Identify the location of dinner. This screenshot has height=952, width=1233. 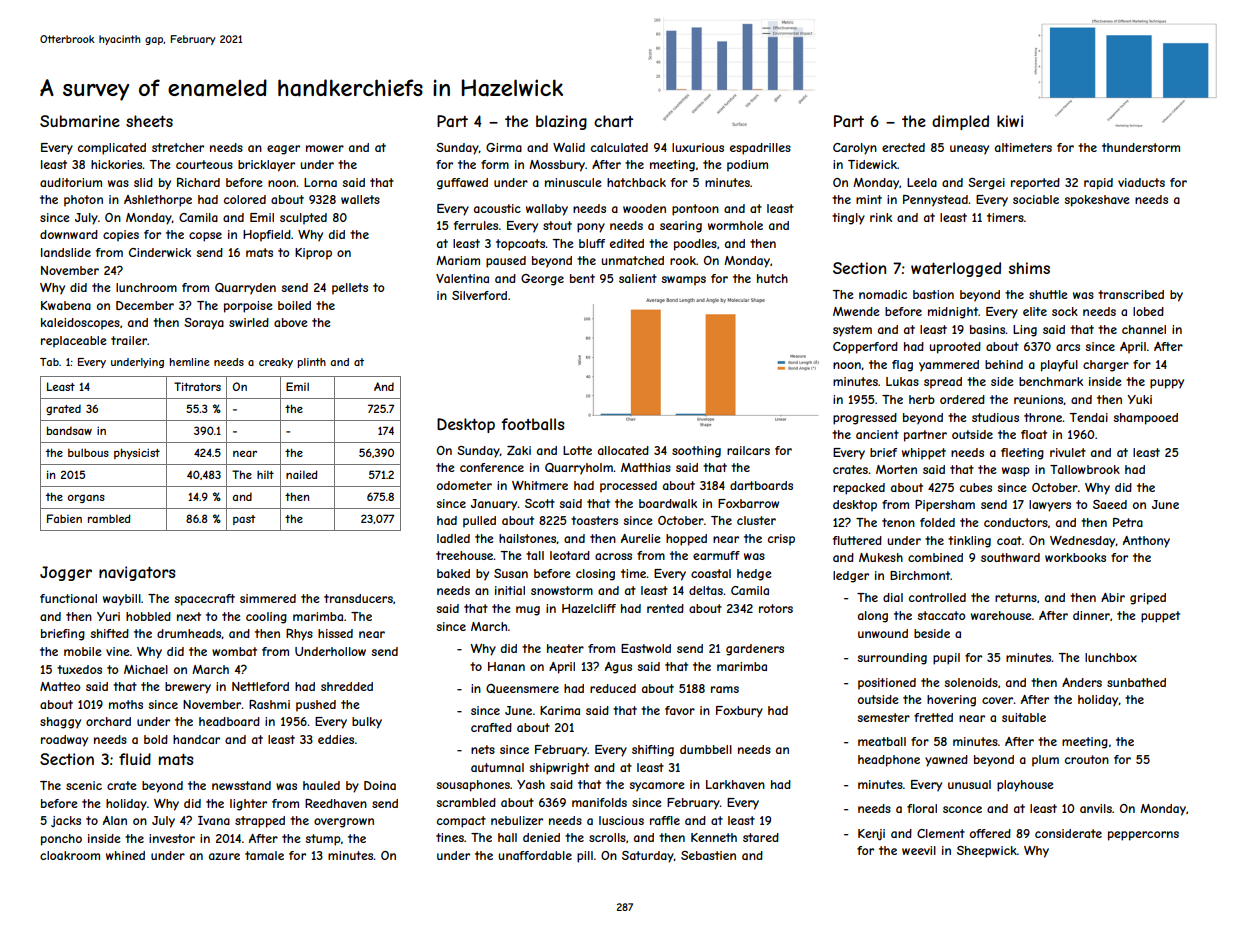
(1091, 615).
